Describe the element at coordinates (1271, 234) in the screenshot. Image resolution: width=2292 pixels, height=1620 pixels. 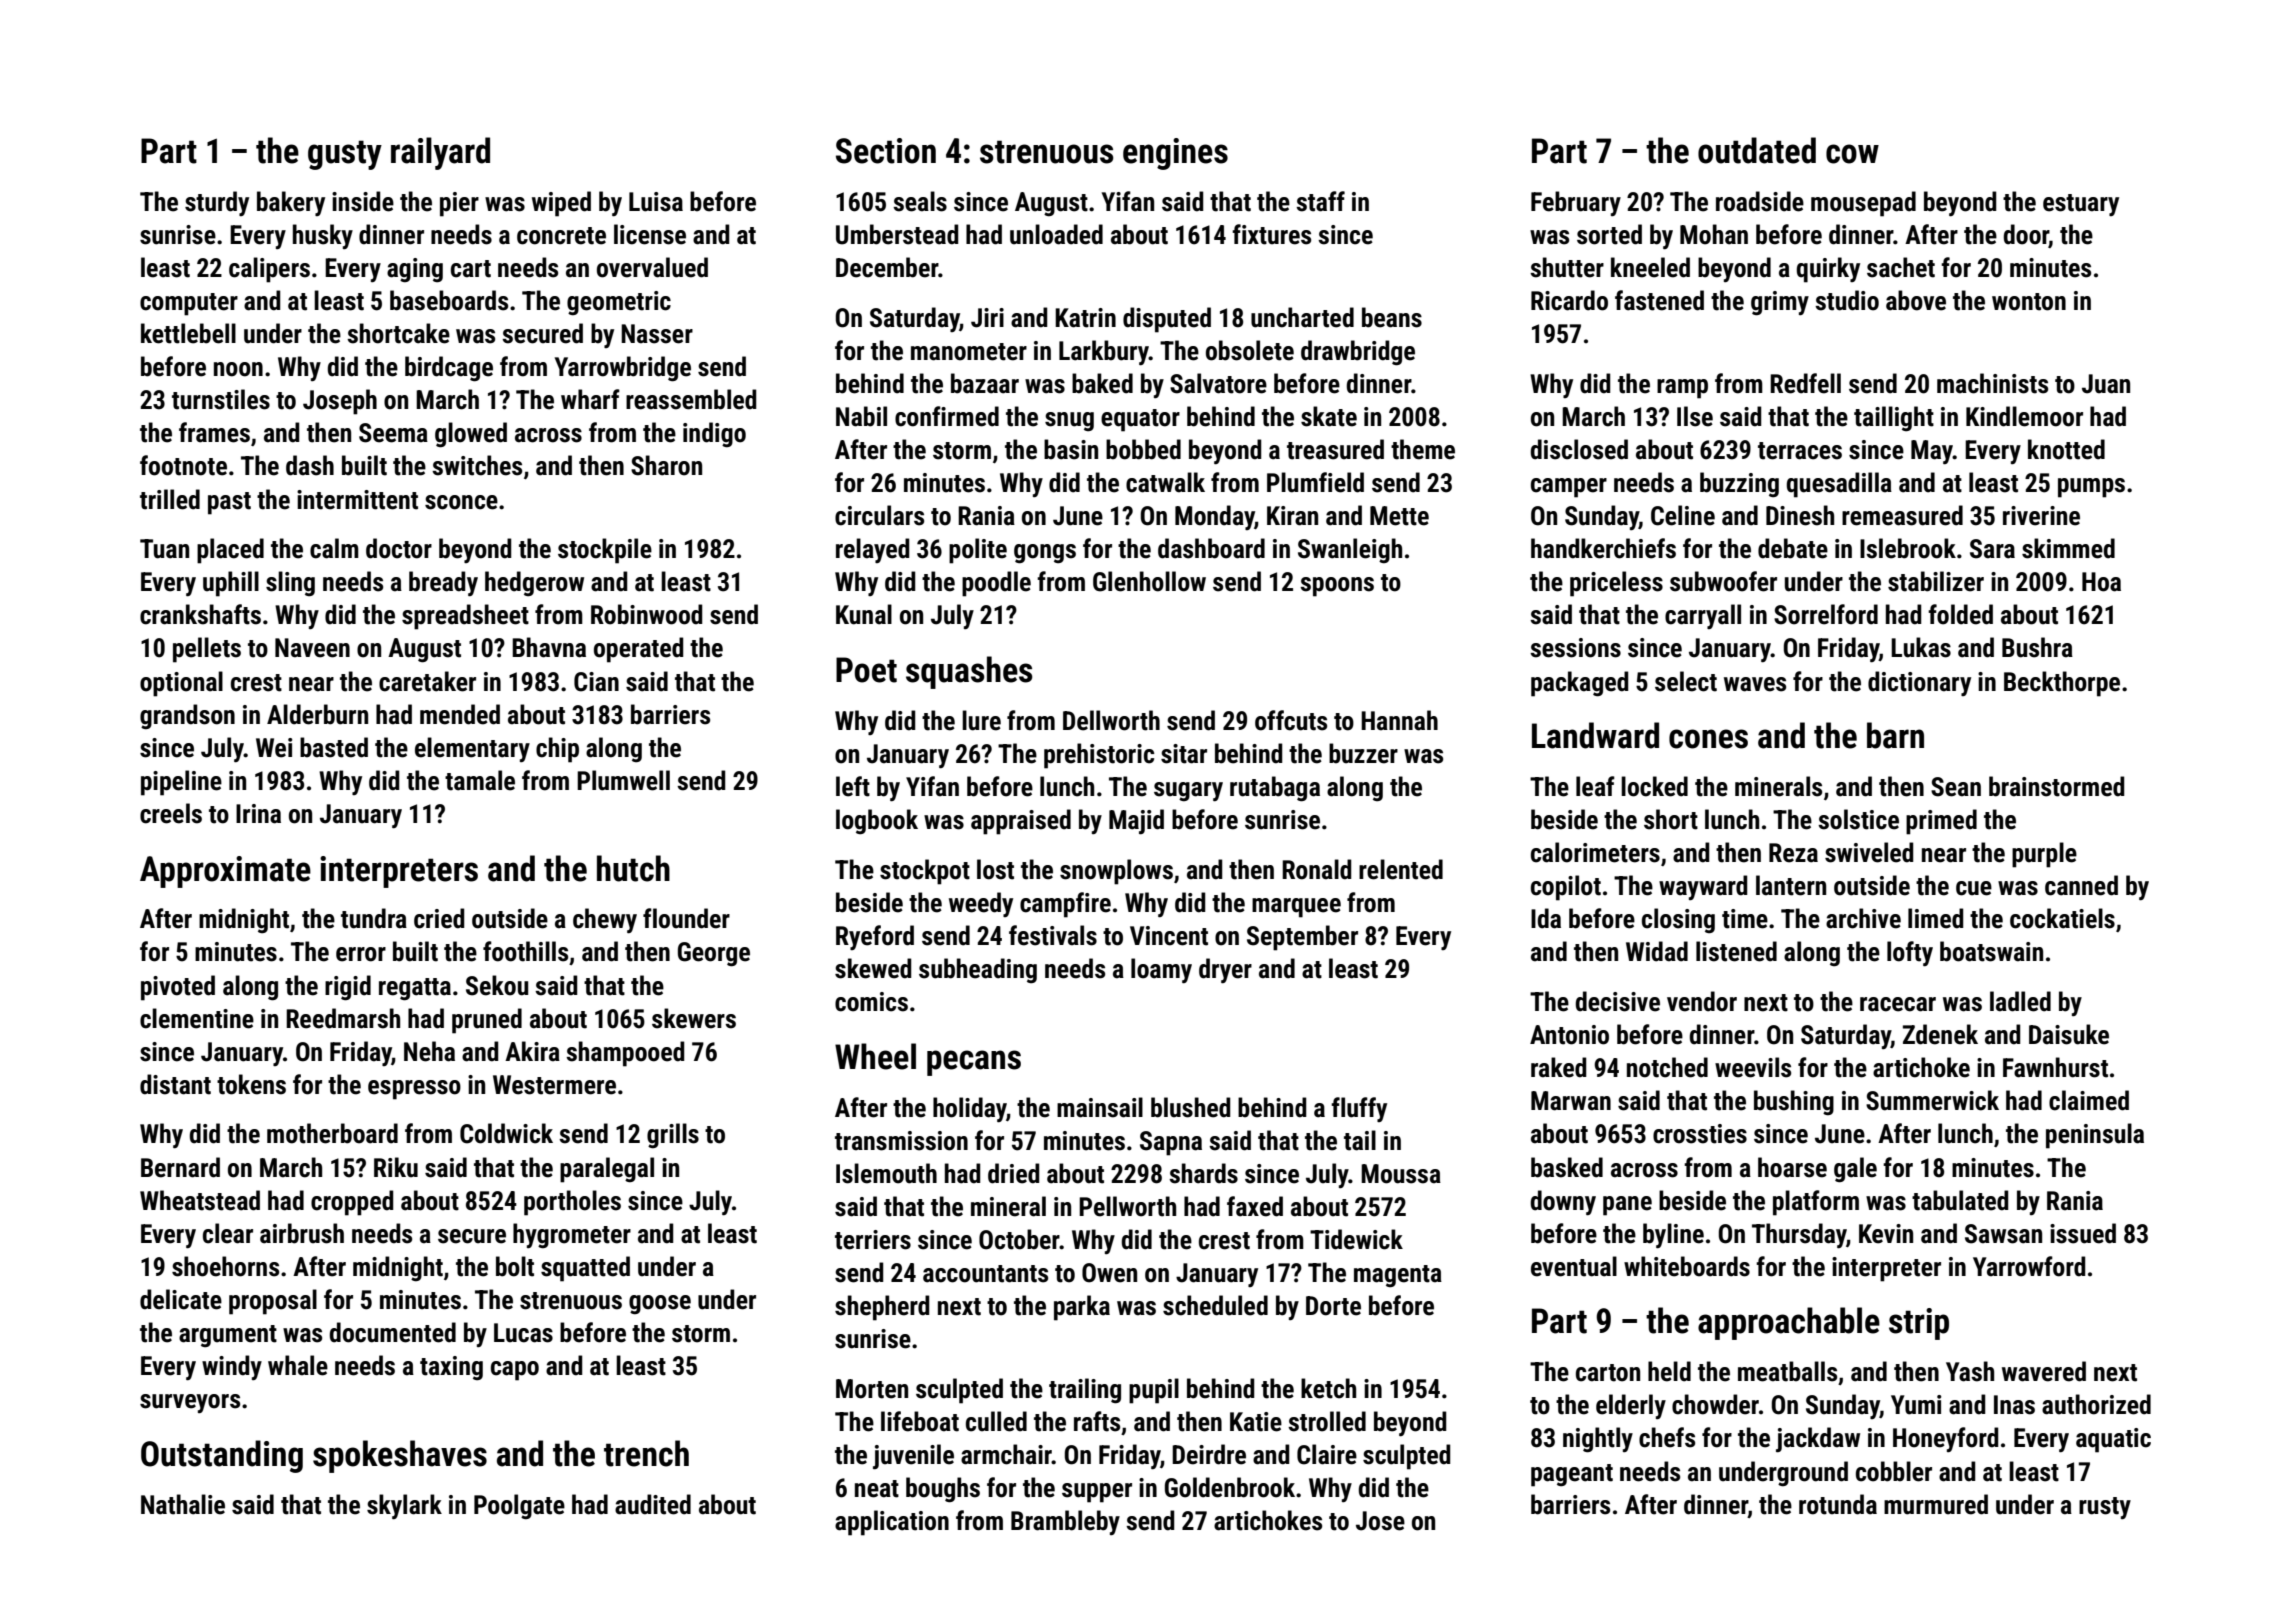
I see `fixtures` at that location.
